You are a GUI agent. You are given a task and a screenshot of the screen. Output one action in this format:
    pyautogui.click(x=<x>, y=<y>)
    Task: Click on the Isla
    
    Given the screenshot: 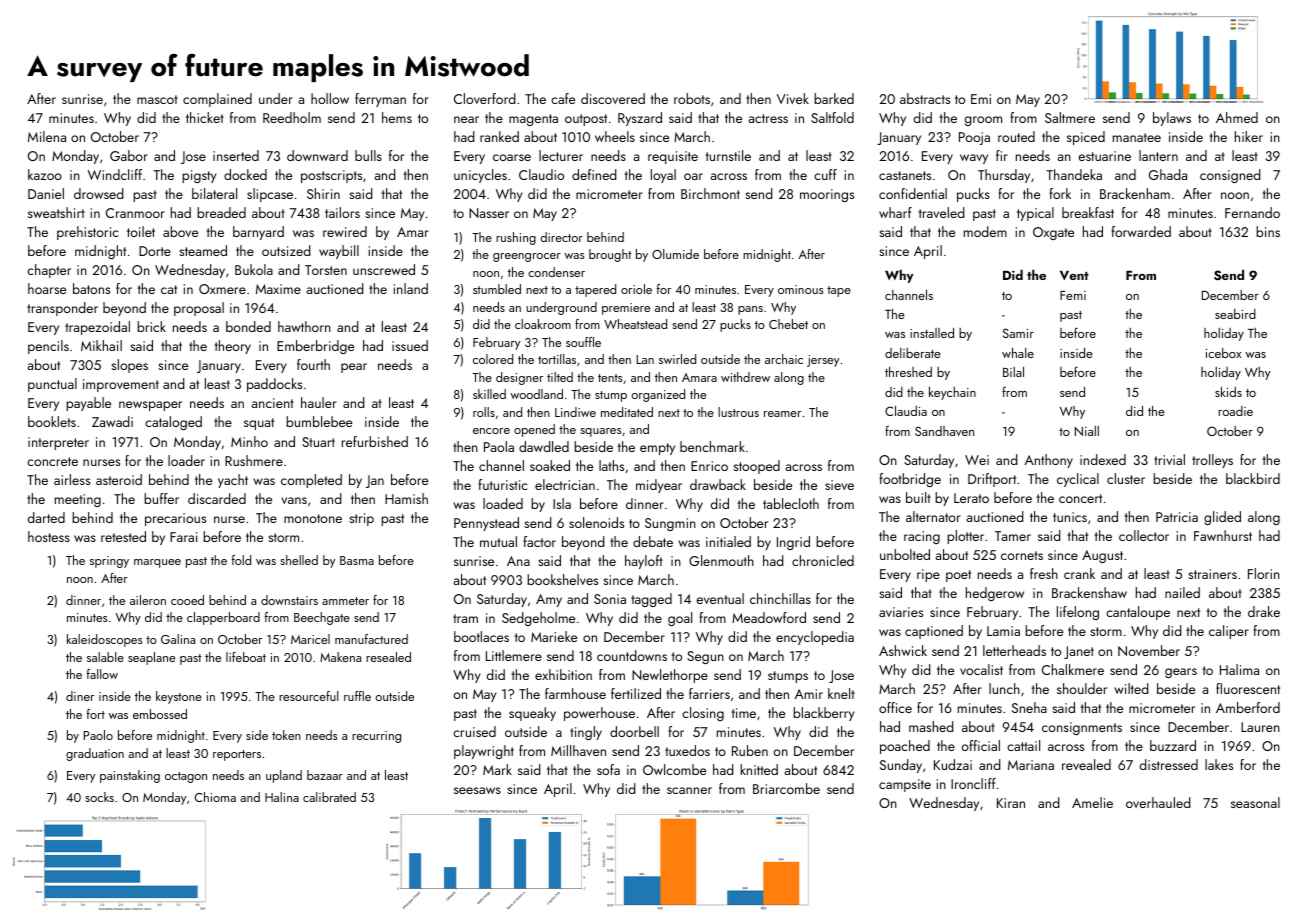 What is the action you would take?
    pyautogui.click(x=562, y=503)
